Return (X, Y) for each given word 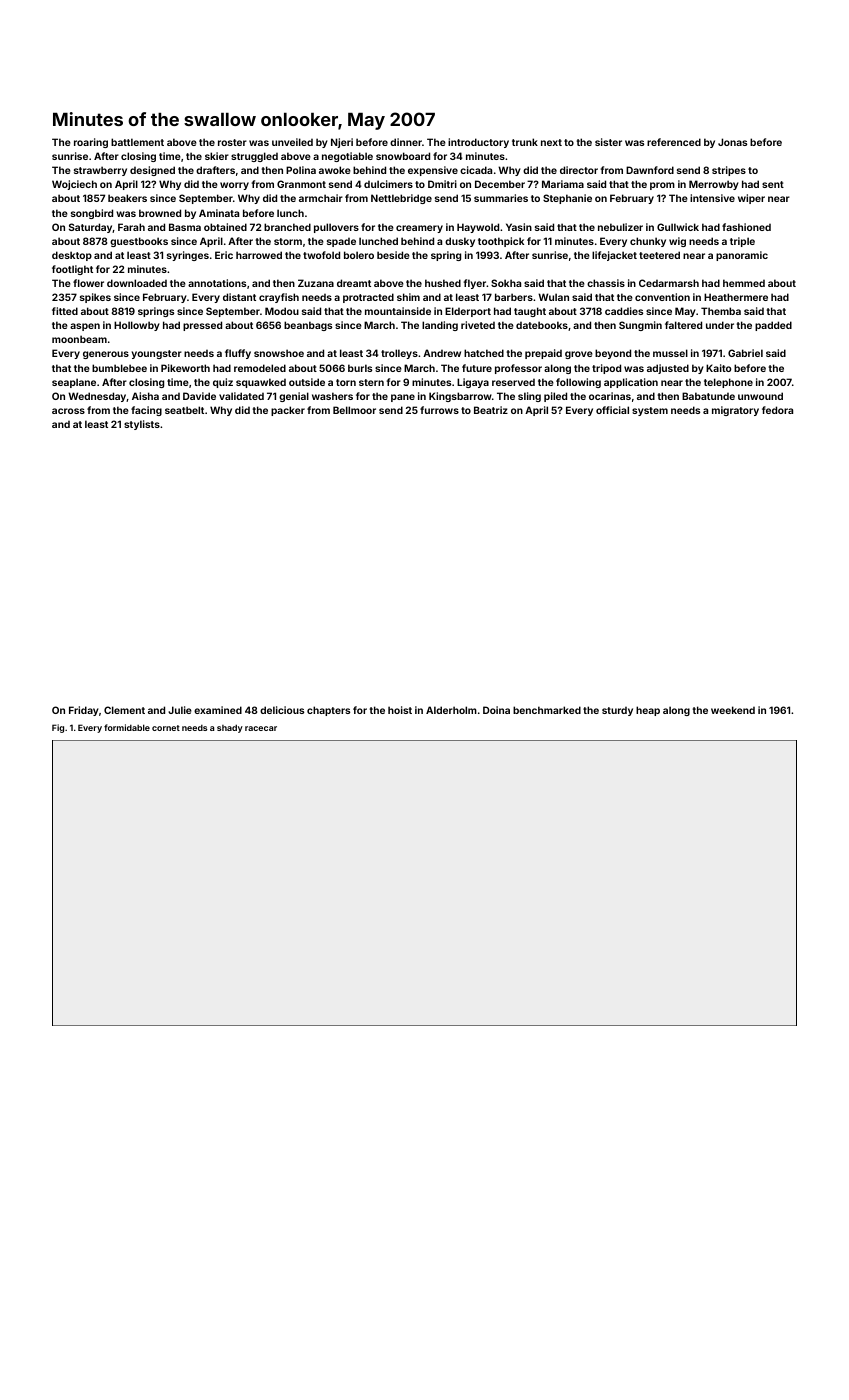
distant (239, 297)
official (612, 410)
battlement (137, 142)
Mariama (563, 184)
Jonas (732, 142)
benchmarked (547, 710)
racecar (261, 728)
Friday (84, 711)
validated (241, 396)
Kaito (718, 368)
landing (440, 326)
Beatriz (491, 410)
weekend (733, 710)
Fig (58, 728)
